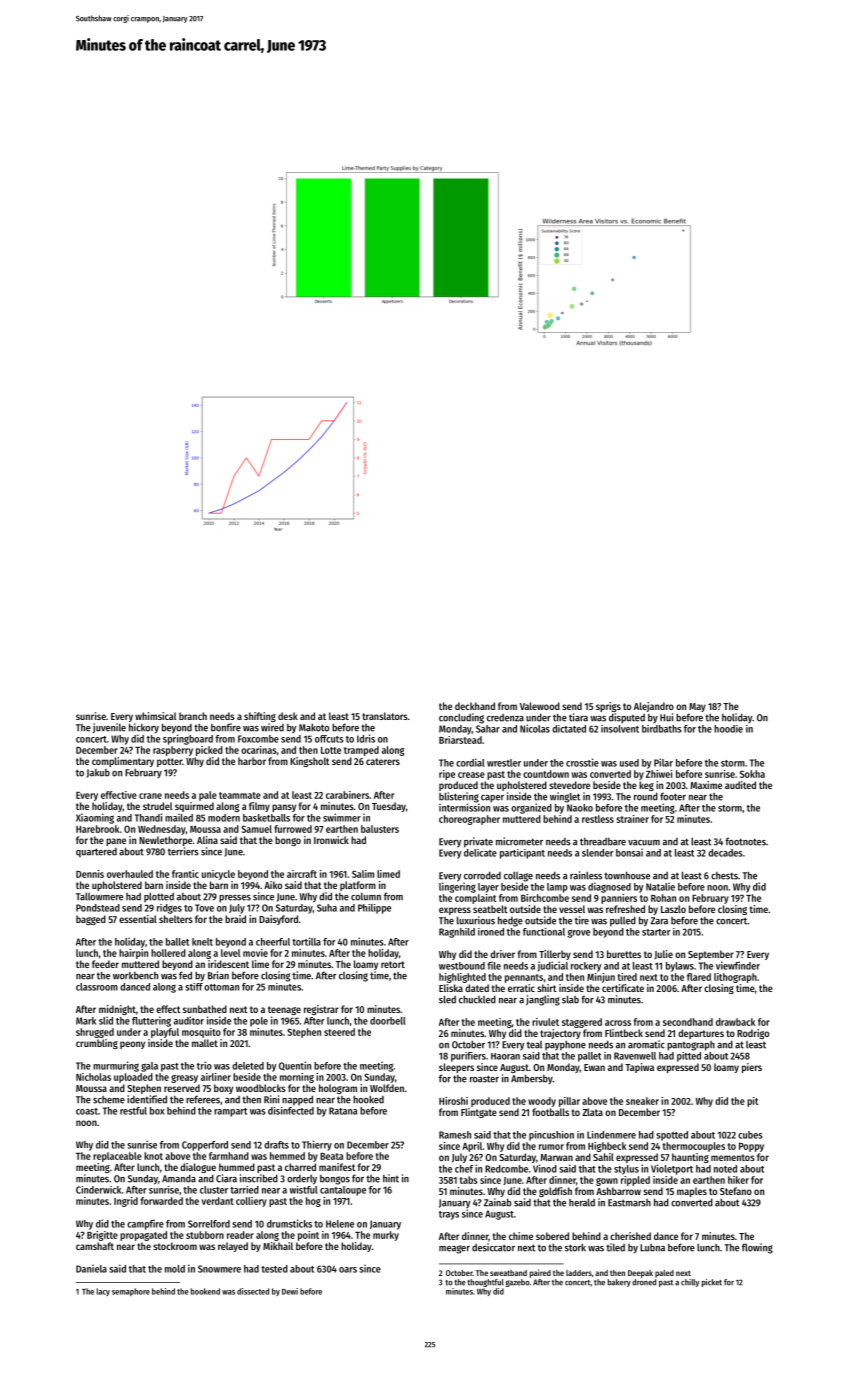 The width and height of the document is (849, 1400). Describe the element at coordinates (221, 987) in the document. I see `ottoman` at that location.
